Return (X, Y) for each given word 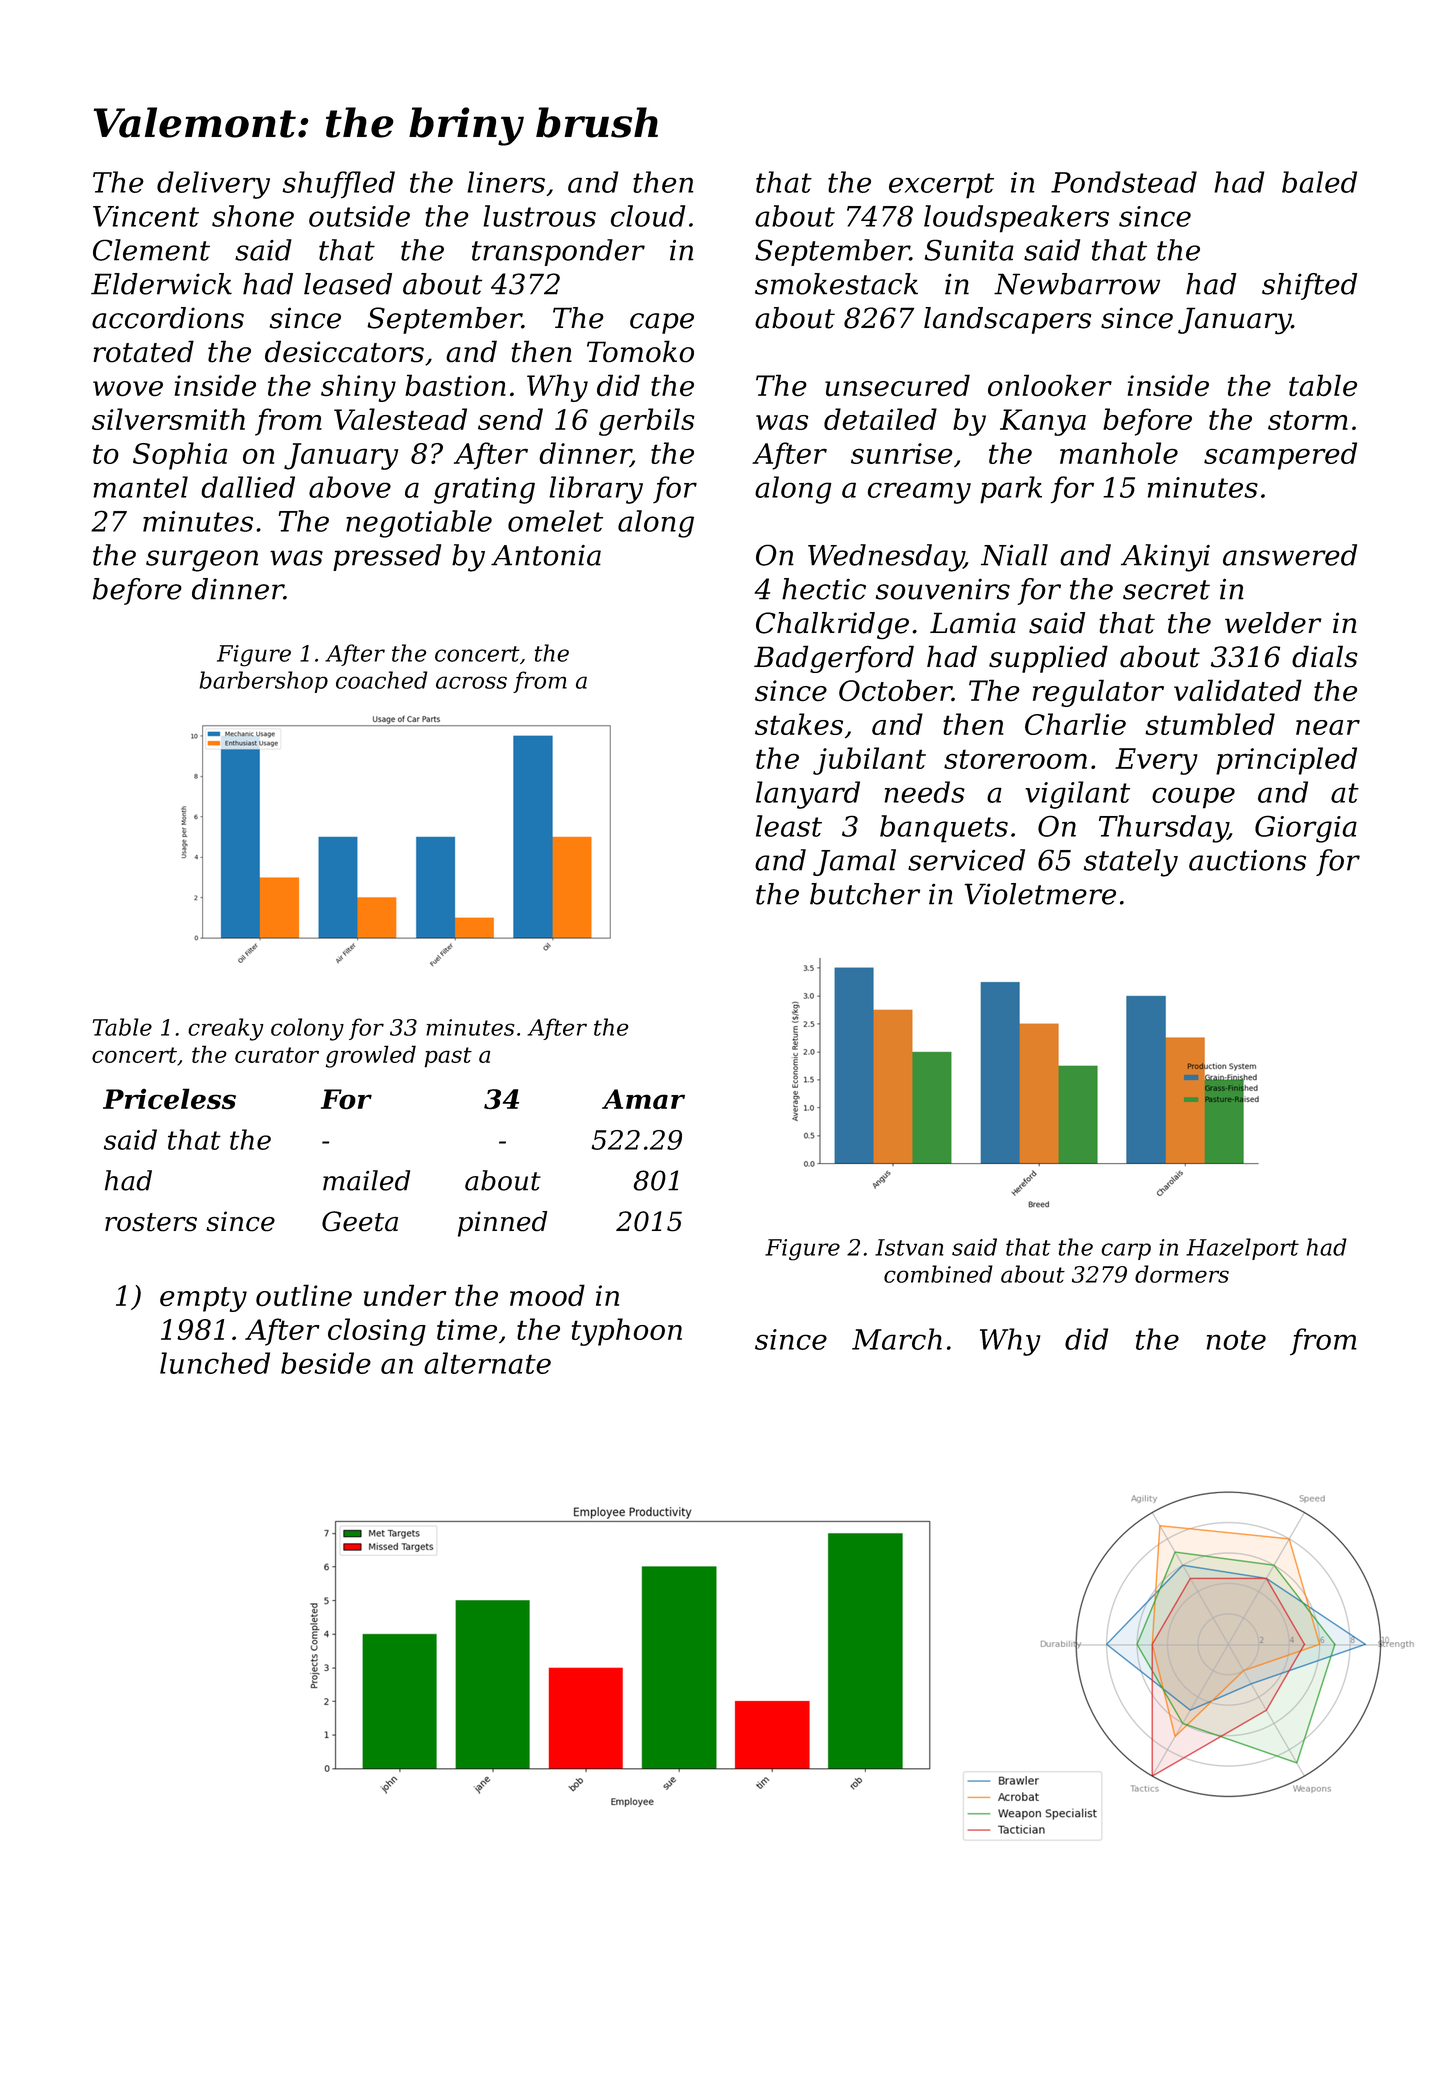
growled (371, 1056)
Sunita (969, 250)
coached (381, 680)
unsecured (897, 385)
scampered (1280, 456)
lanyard (808, 795)
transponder (558, 252)
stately (1131, 863)
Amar (643, 1099)
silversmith (168, 419)
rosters (151, 1222)
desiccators (344, 351)
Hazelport (1242, 1249)
